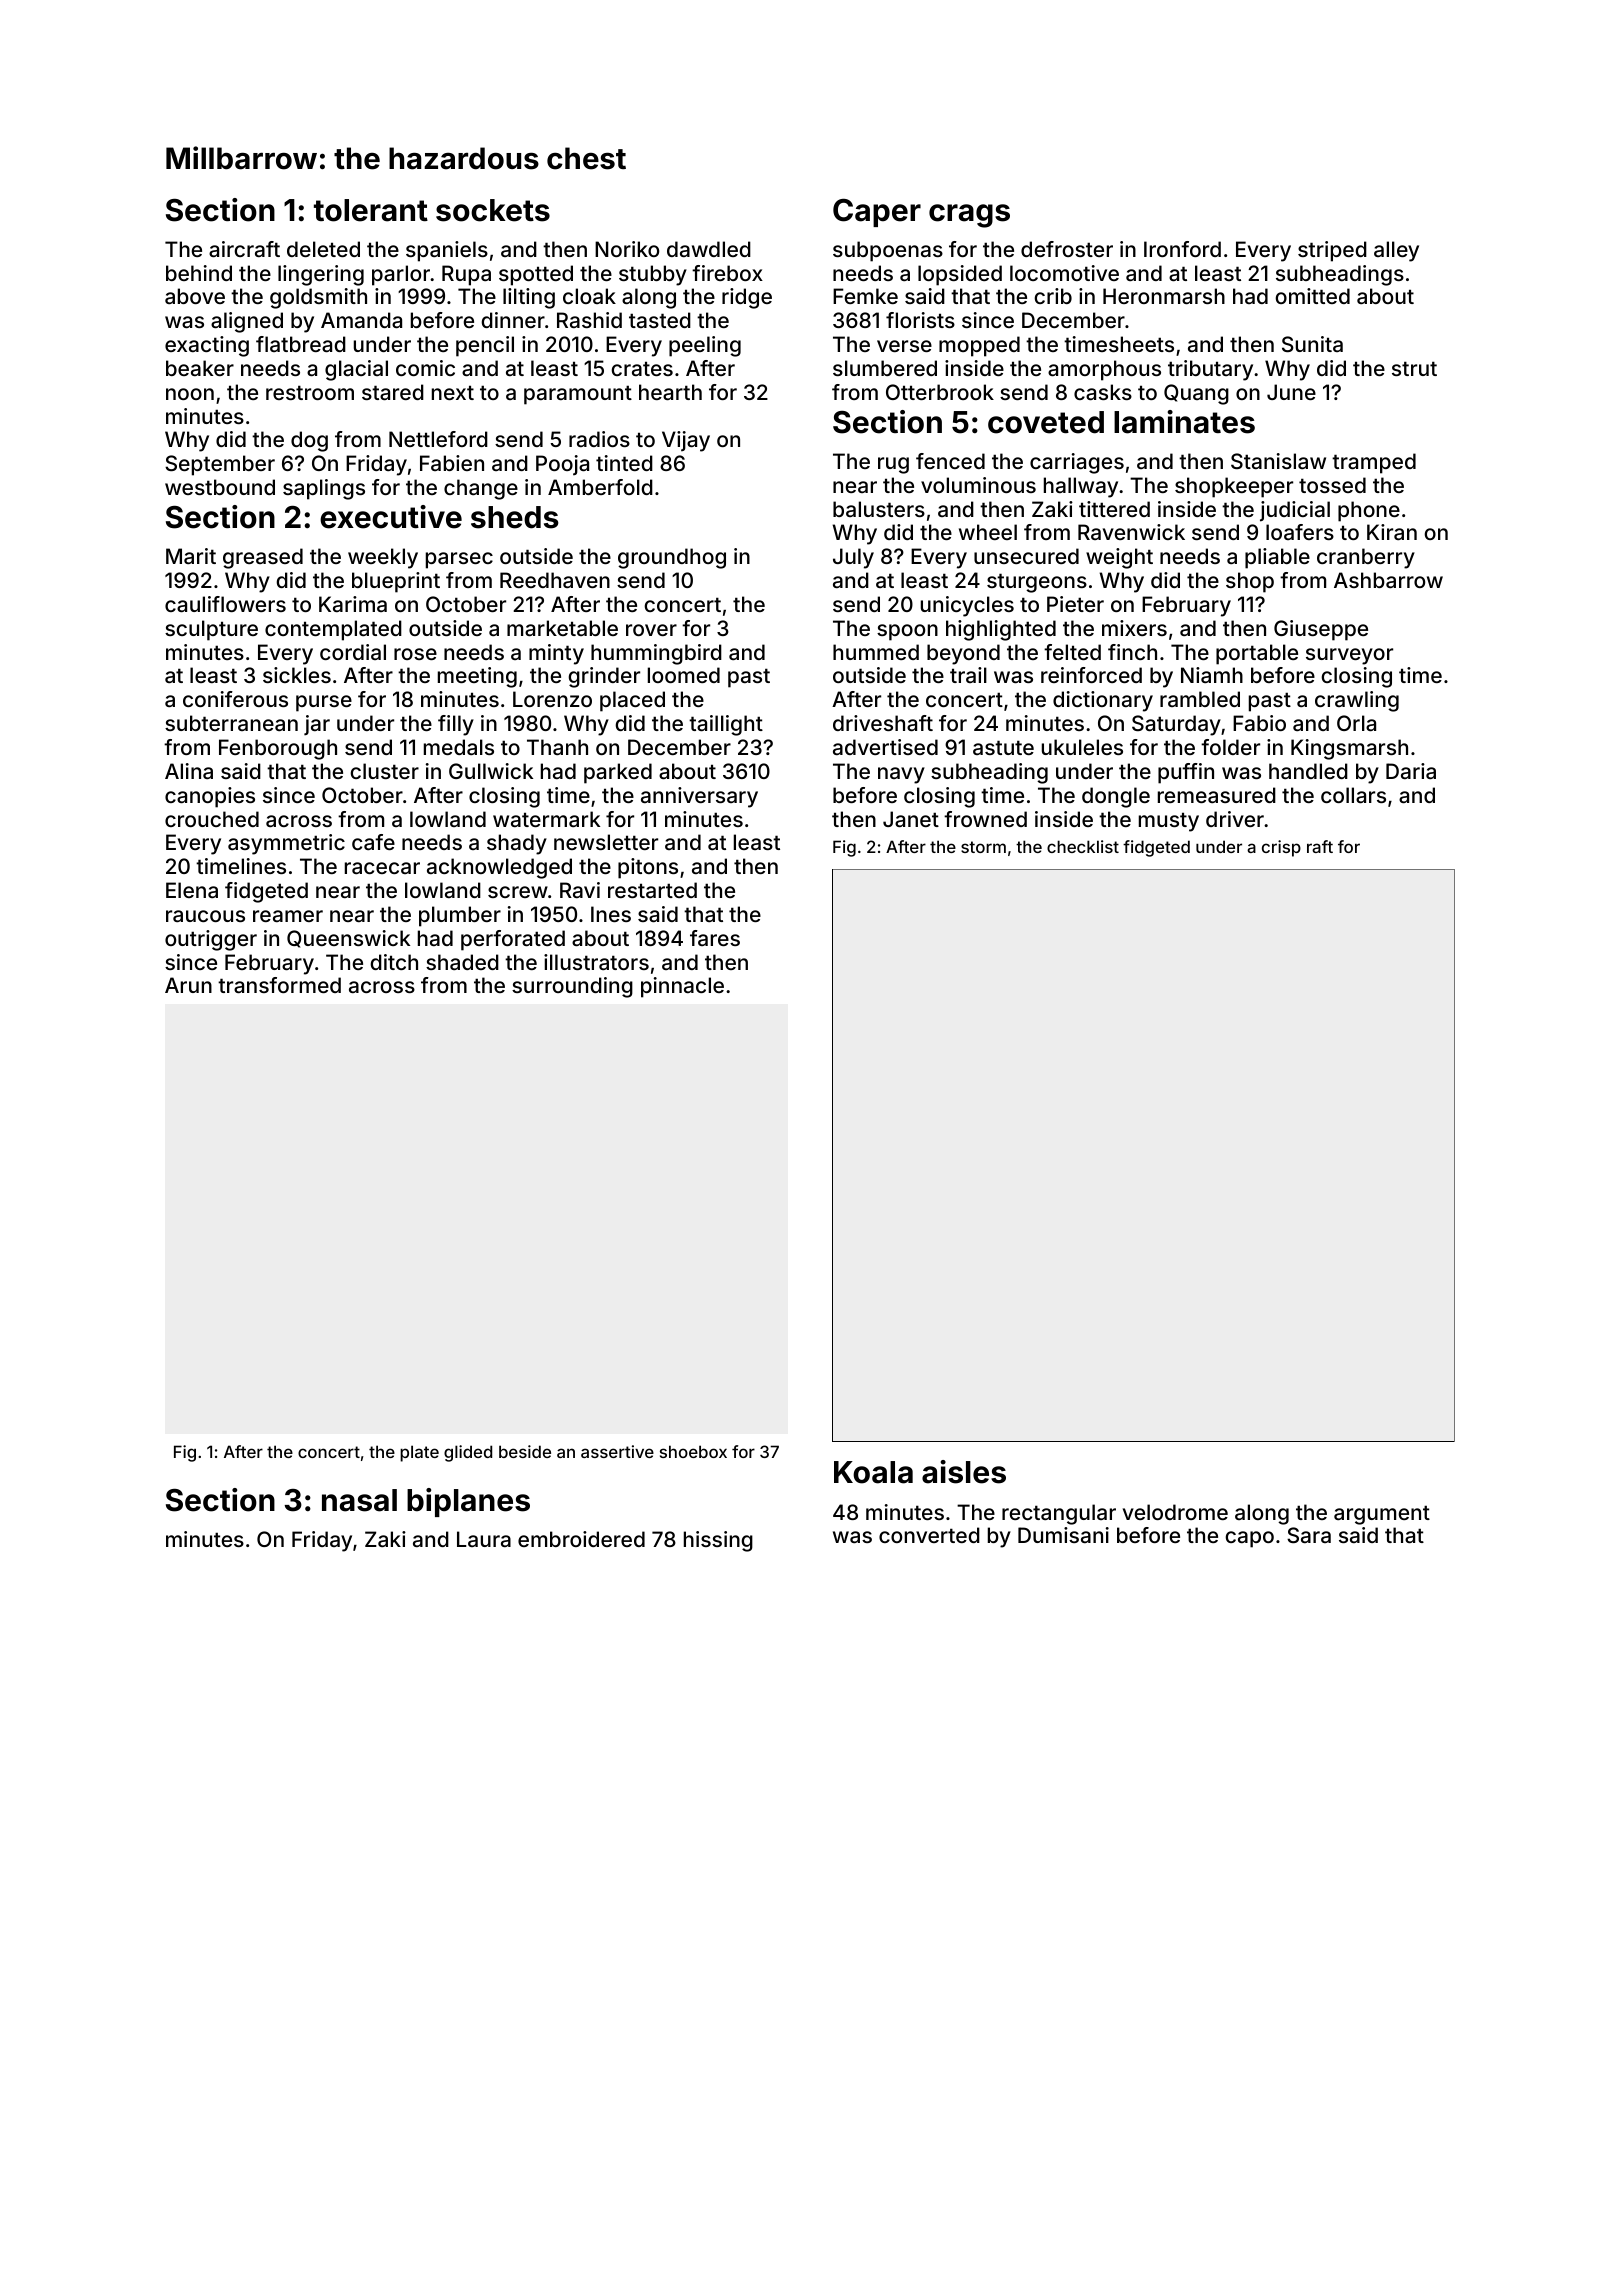 This screenshot has width=1620, height=2292. Describe the element at coordinates (211, 940) in the screenshot. I see `outrigger` at that location.
